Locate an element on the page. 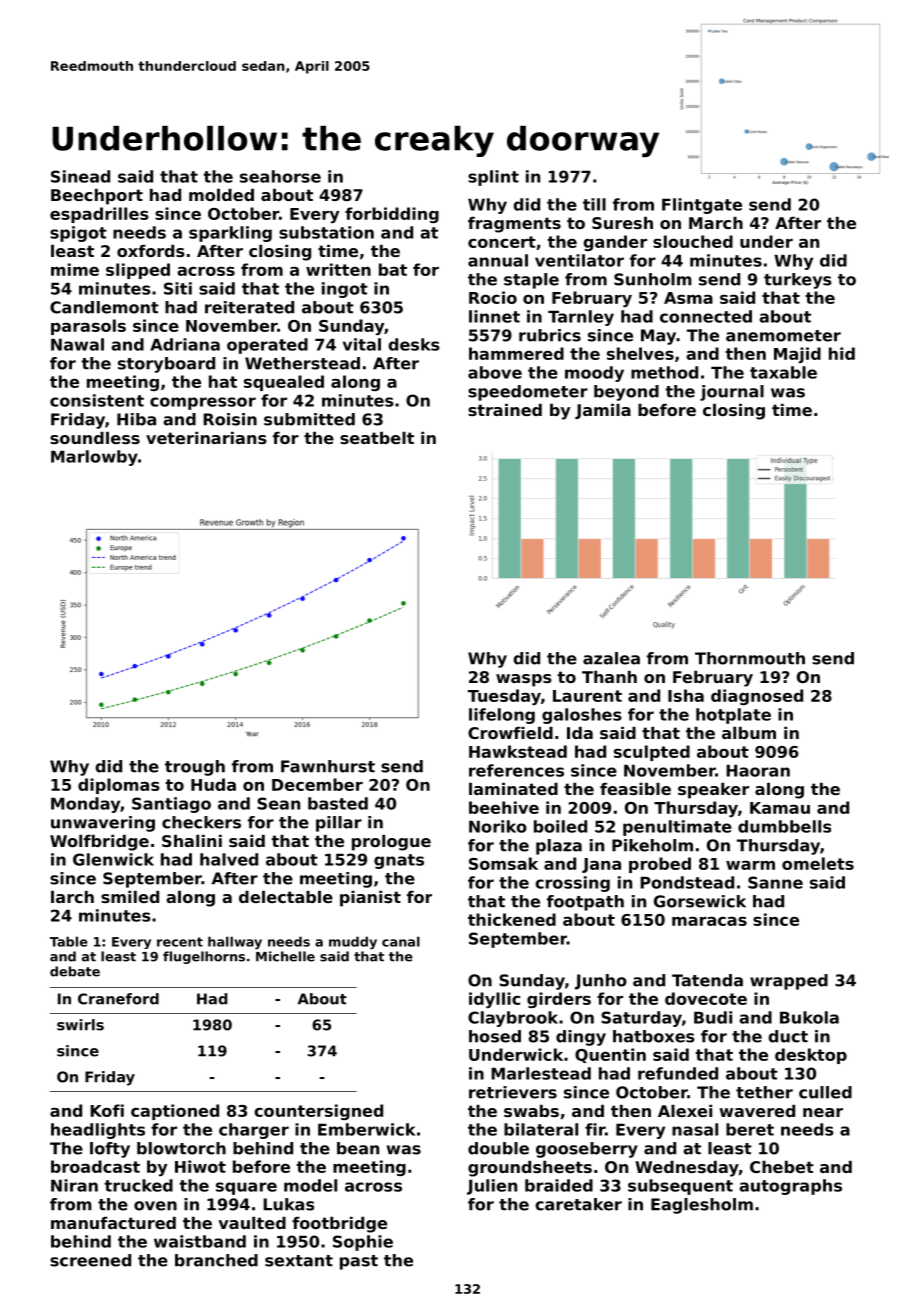 This document has width=908, height=1316. Marlowby is located at coordinates (94, 458).
